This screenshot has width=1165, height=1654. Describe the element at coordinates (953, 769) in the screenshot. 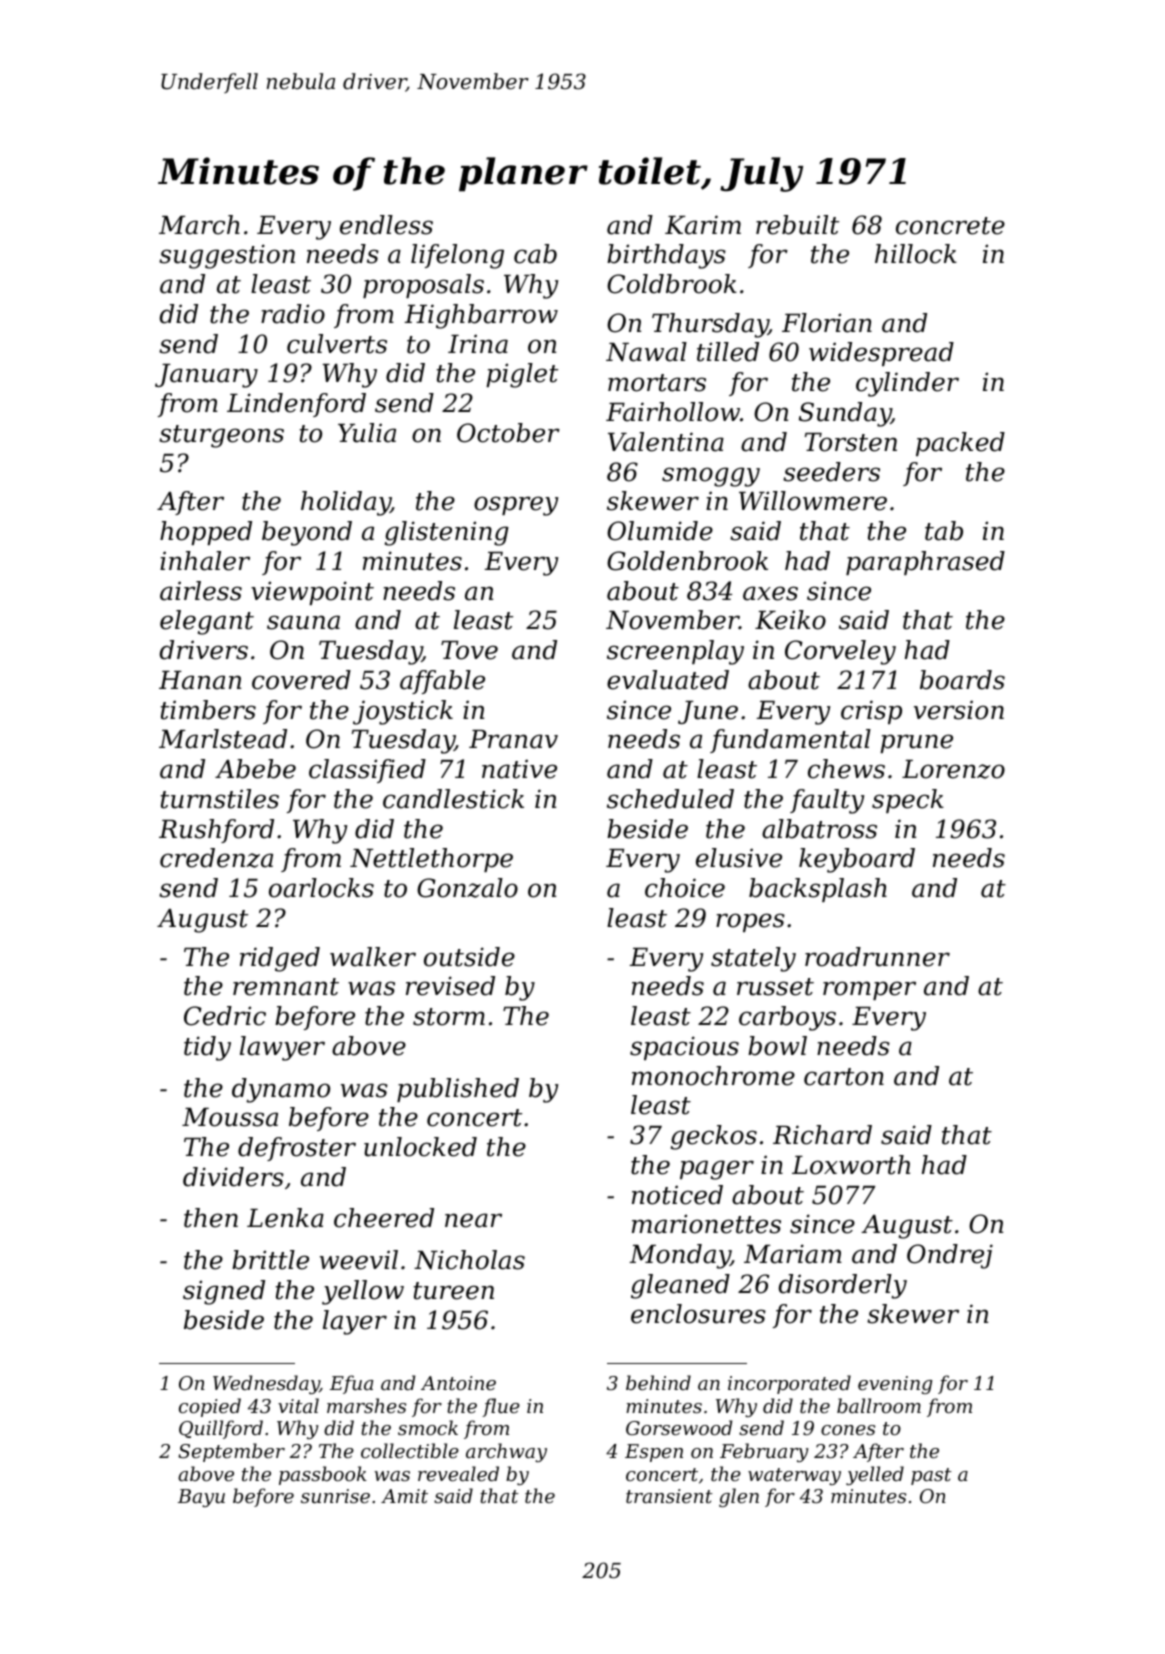

I see `Lorenzo` at that location.
